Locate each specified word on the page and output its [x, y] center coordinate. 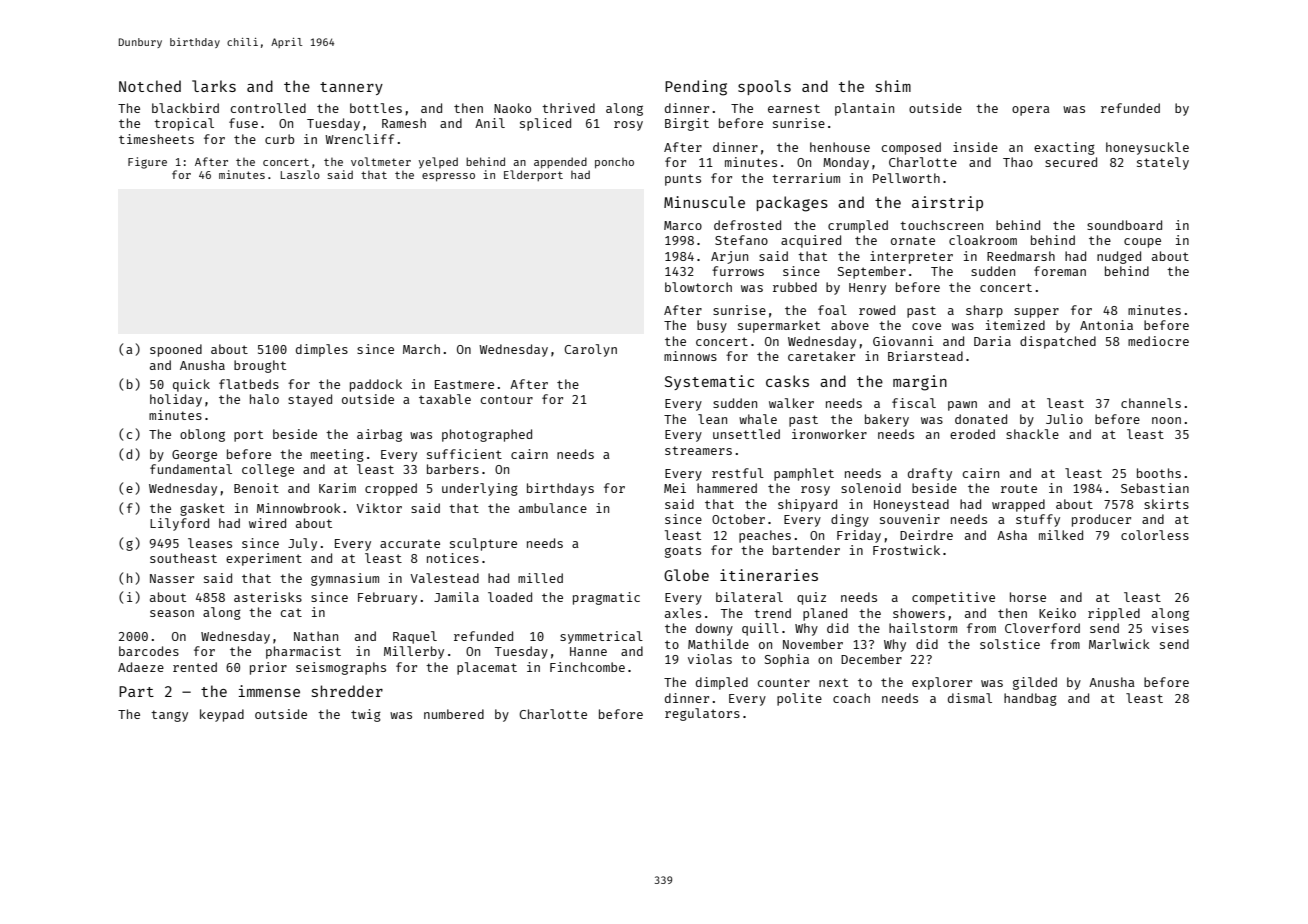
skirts [1166, 504]
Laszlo [300, 174]
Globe [686, 575]
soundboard [1124, 225]
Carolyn [590, 350]
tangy [169, 716]
